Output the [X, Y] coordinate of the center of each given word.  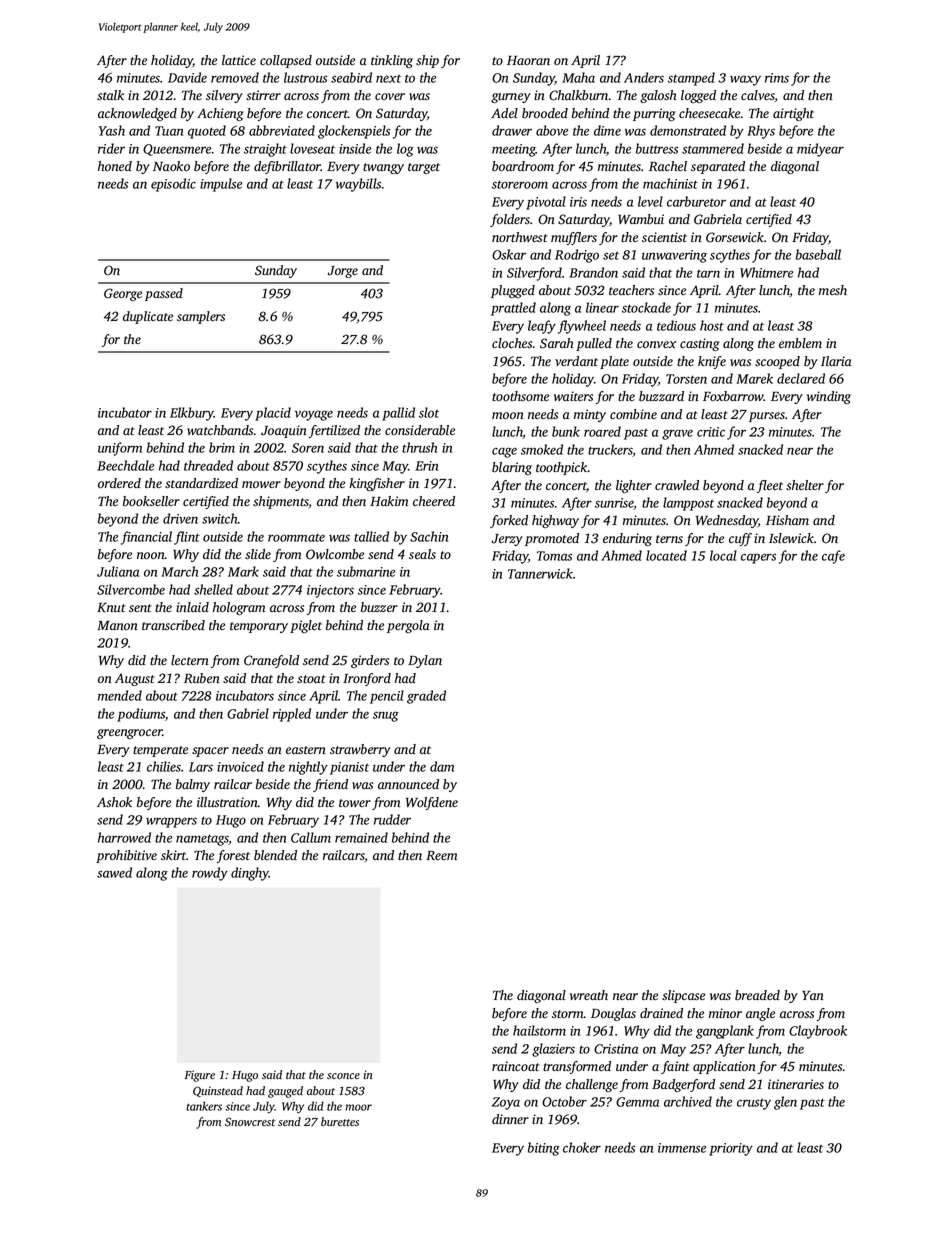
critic [711, 432]
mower [261, 485]
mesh [833, 290]
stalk [110, 95]
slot [429, 412]
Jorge [343, 272]
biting [544, 1149]
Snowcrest [250, 1122]
